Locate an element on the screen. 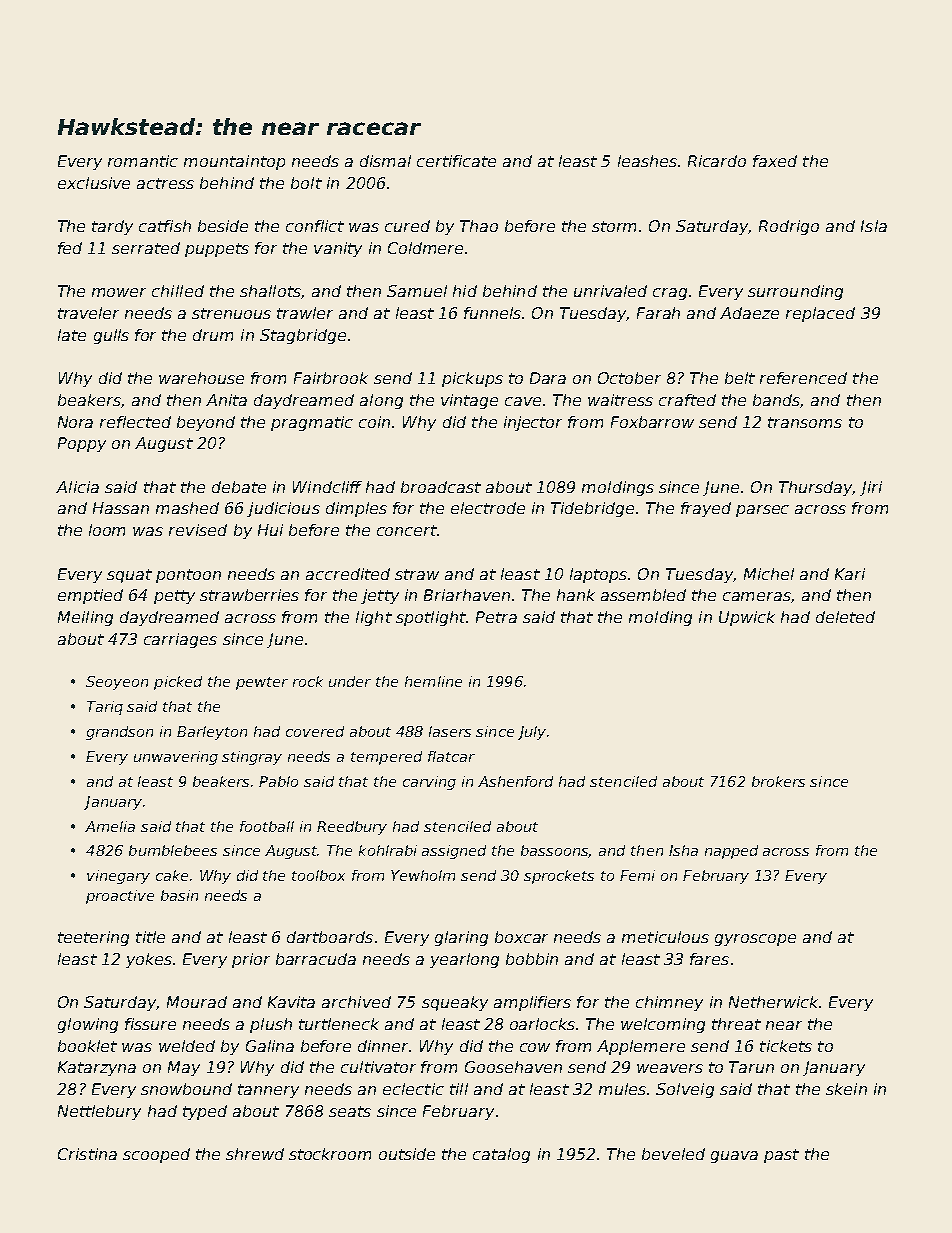 The width and height of the screenshot is (952, 1233). yokes is located at coordinates (149, 960).
